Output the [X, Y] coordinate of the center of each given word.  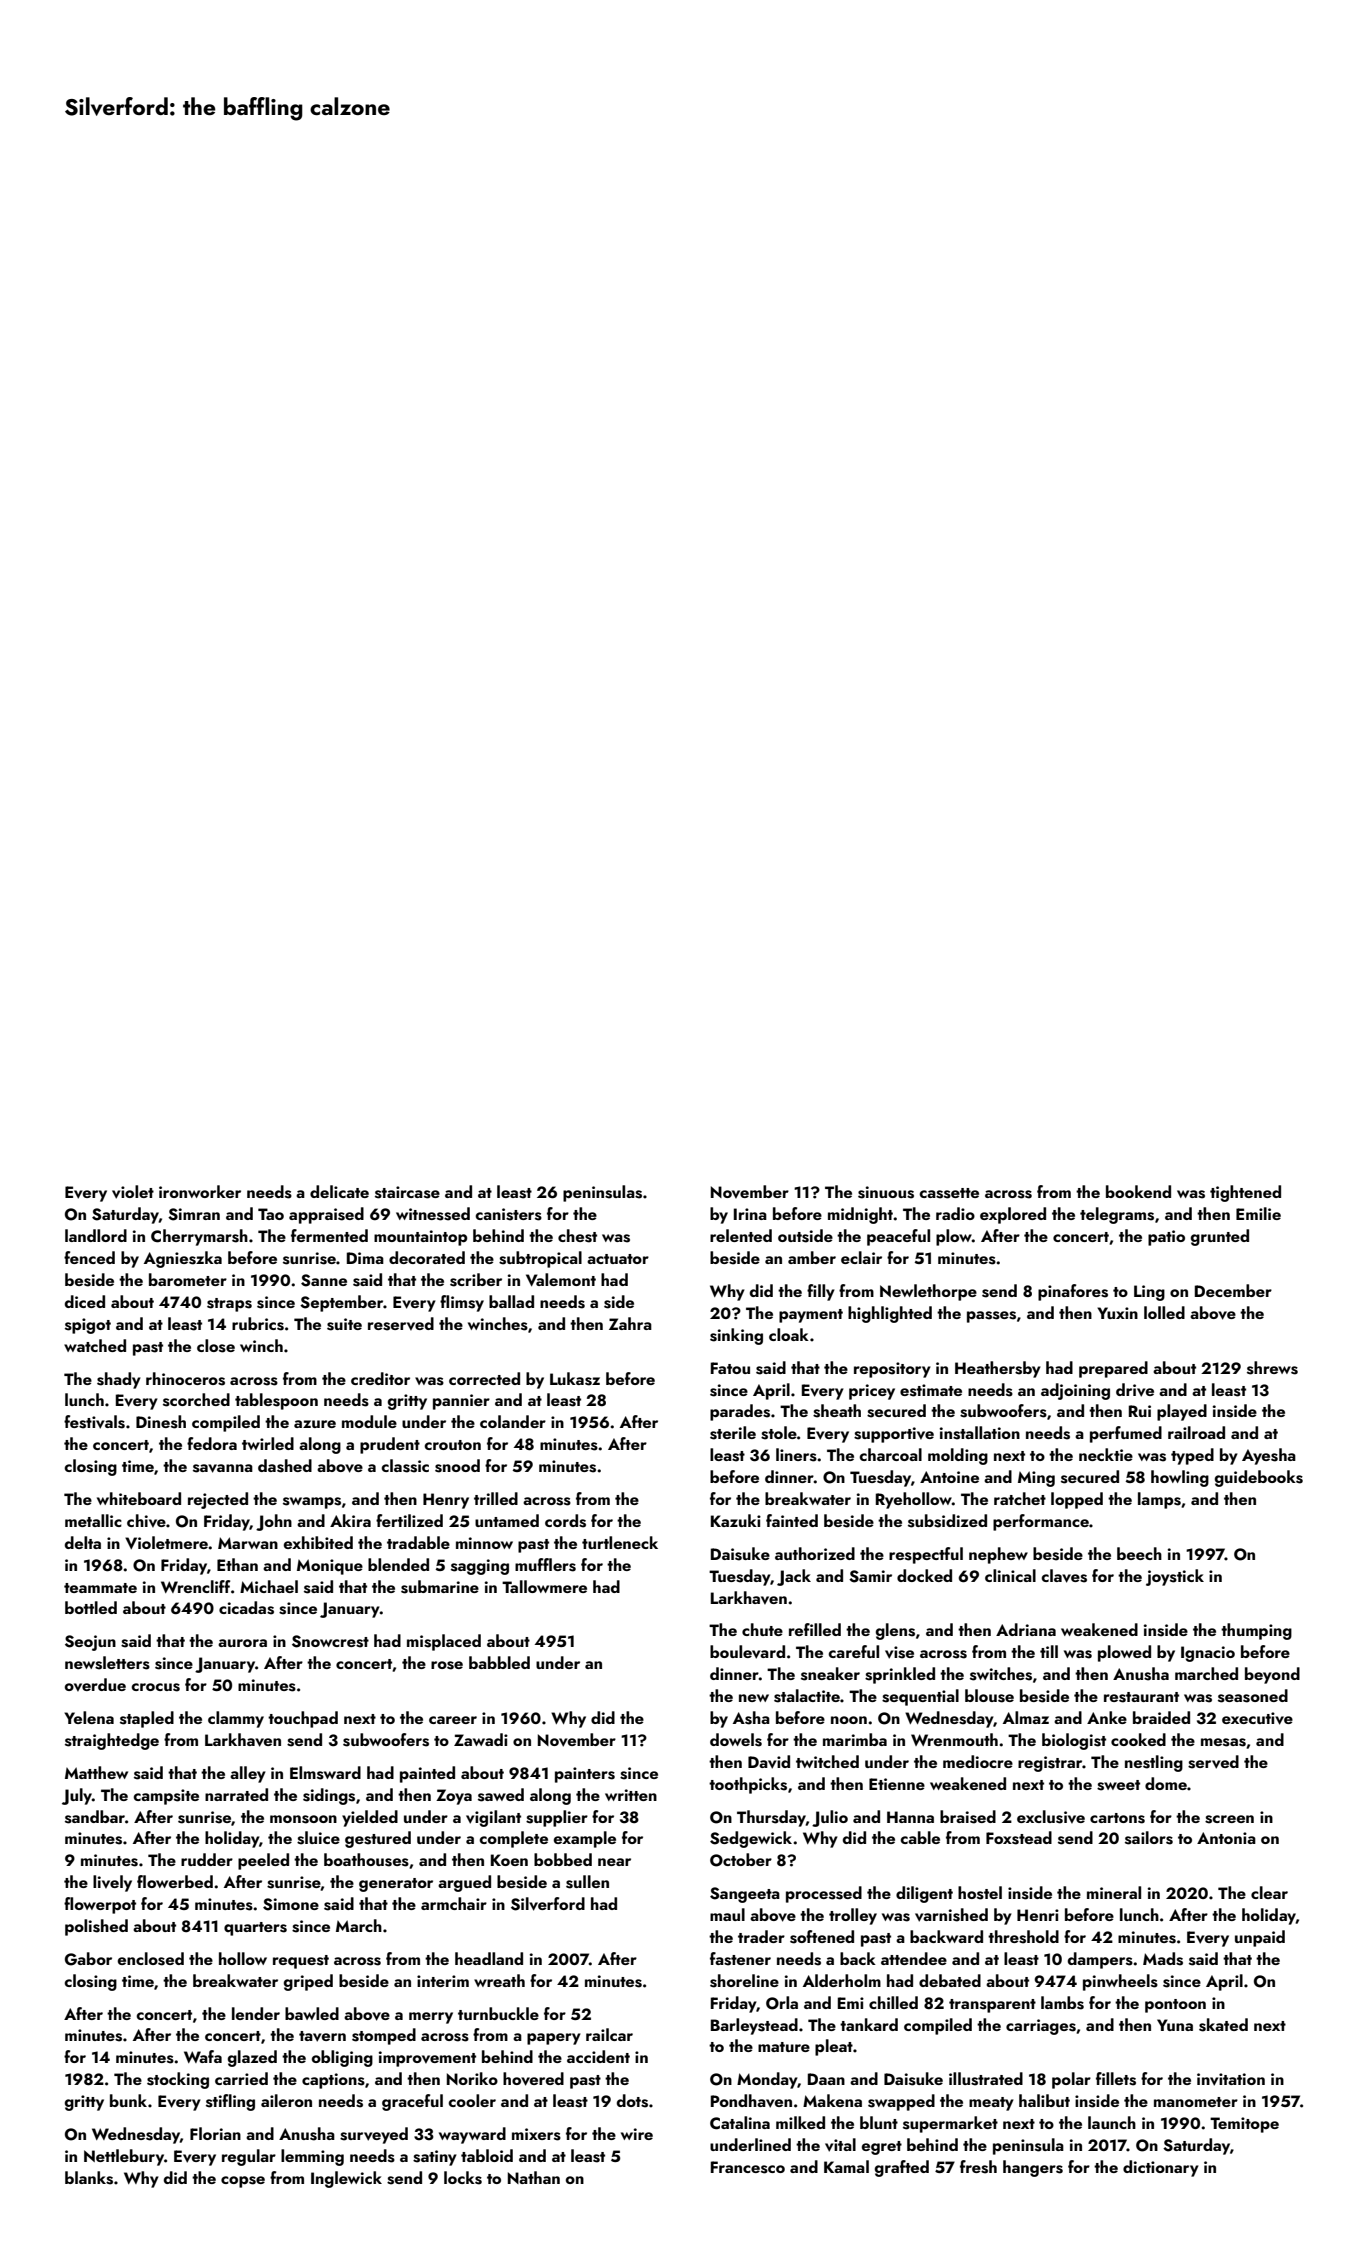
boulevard [747, 1652]
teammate [100, 1588]
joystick [1175, 1577]
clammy [236, 1719]
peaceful [898, 1237]
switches [1001, 1674]
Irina [750, 1214]
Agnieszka [183, 1259]
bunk [128, 2100]
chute [762, 1629]
